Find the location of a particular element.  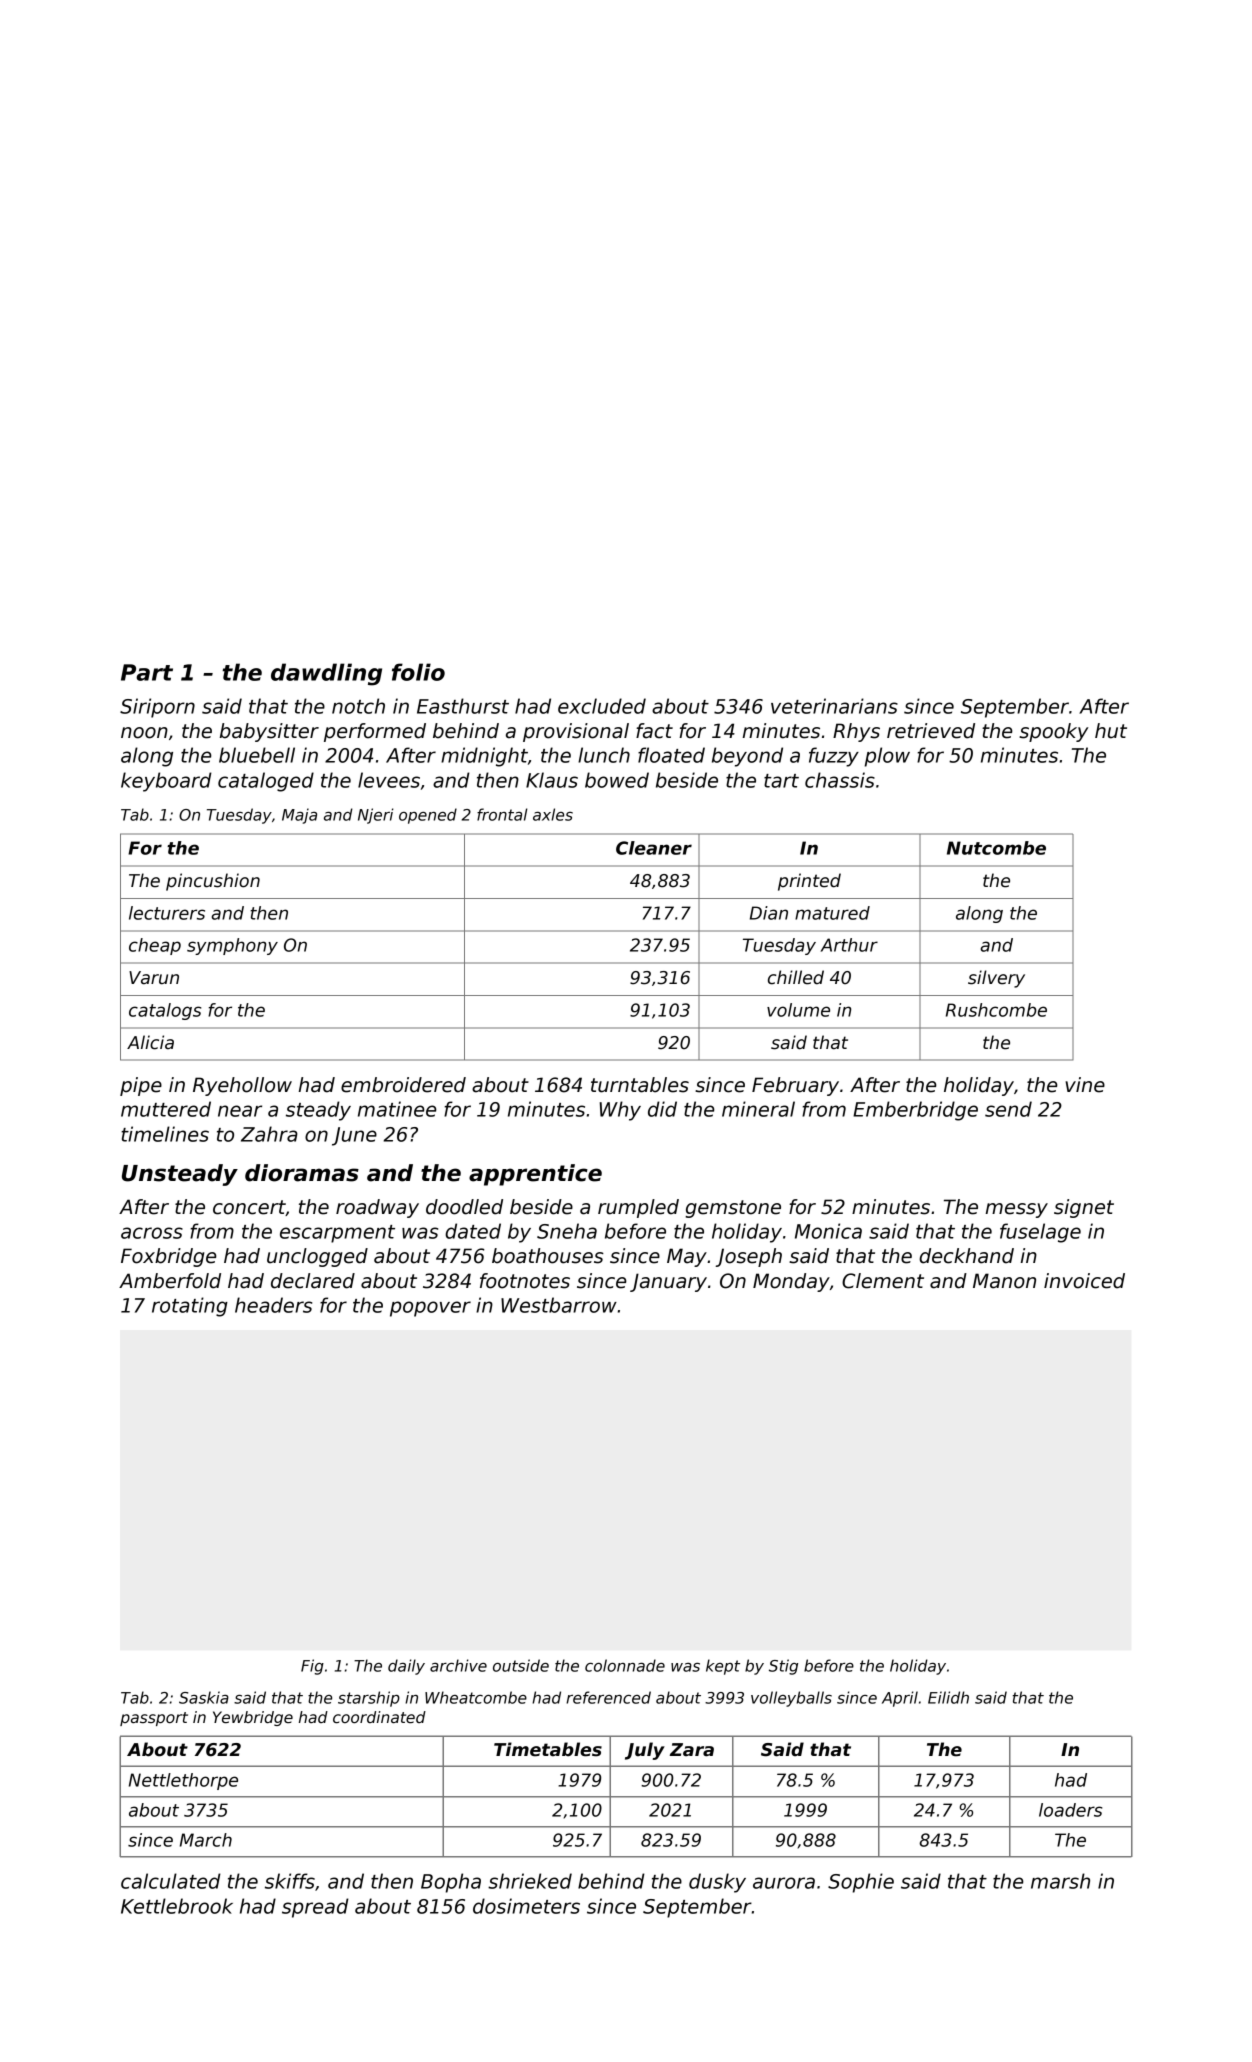

invoiced is located at coordinates (1084, 1281).
